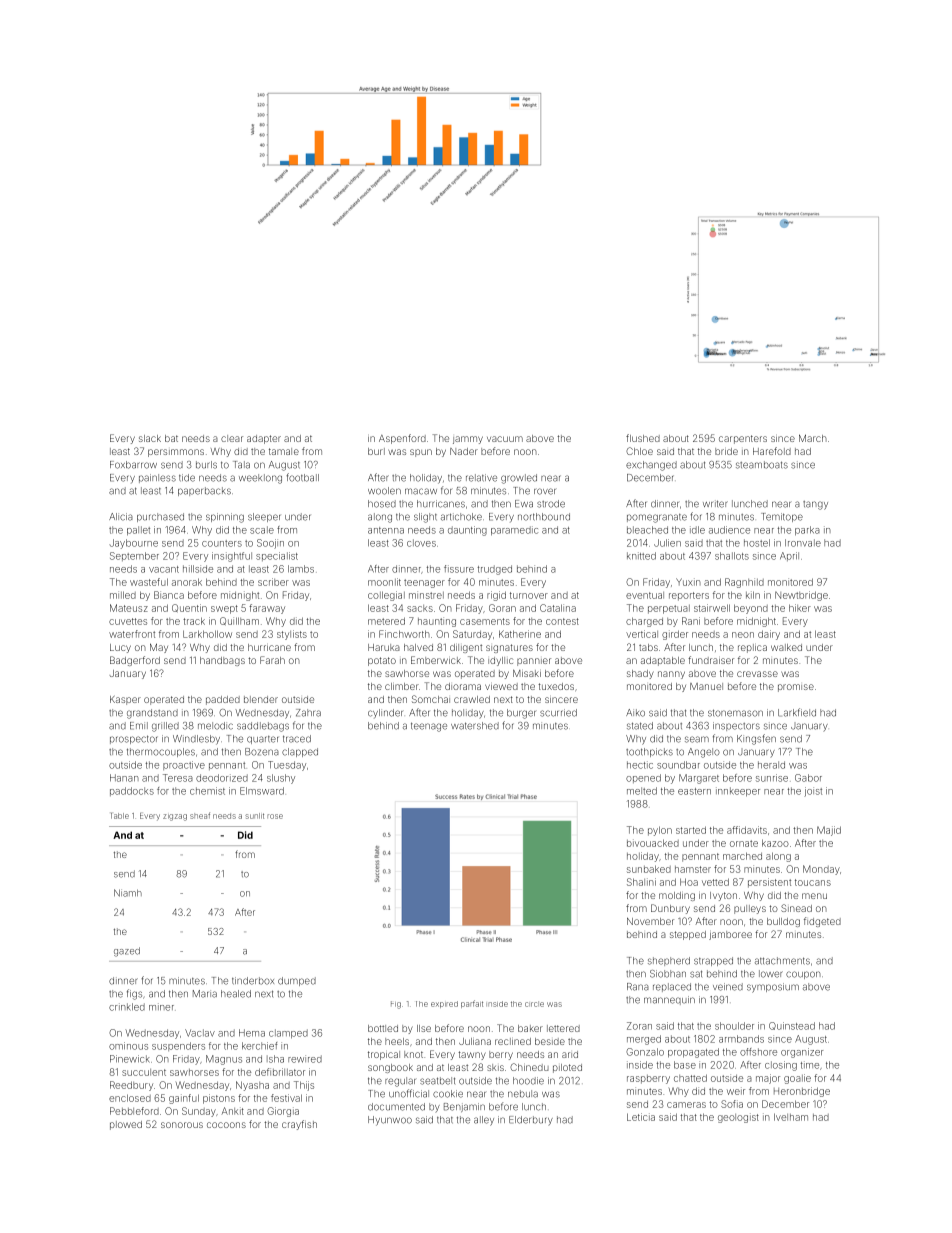 This screenshot has height=1233, width=952. I want to click on paddocks, so click(132, 791).
